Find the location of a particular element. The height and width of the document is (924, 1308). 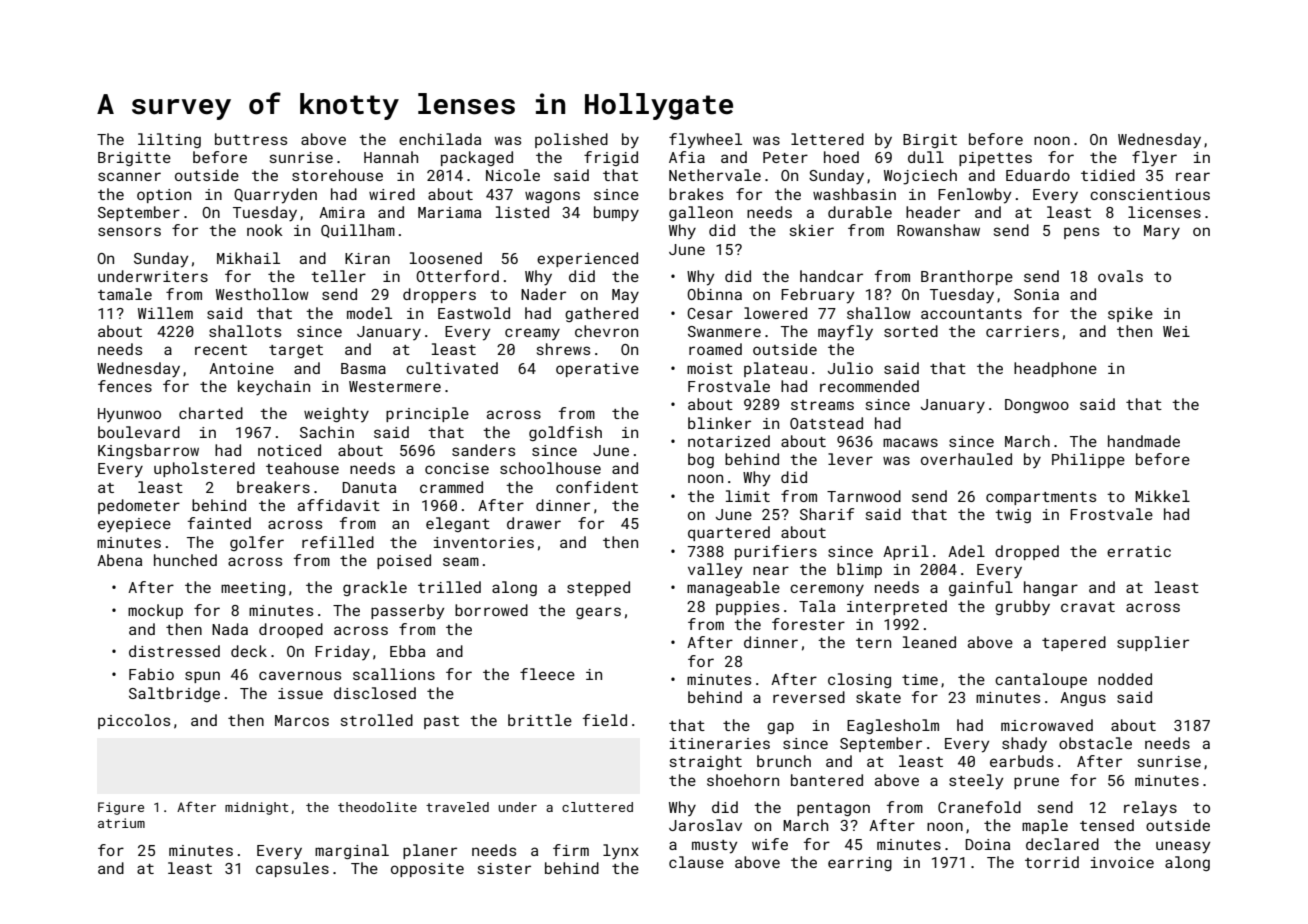

leaned is located at coordinates (929, 642).
